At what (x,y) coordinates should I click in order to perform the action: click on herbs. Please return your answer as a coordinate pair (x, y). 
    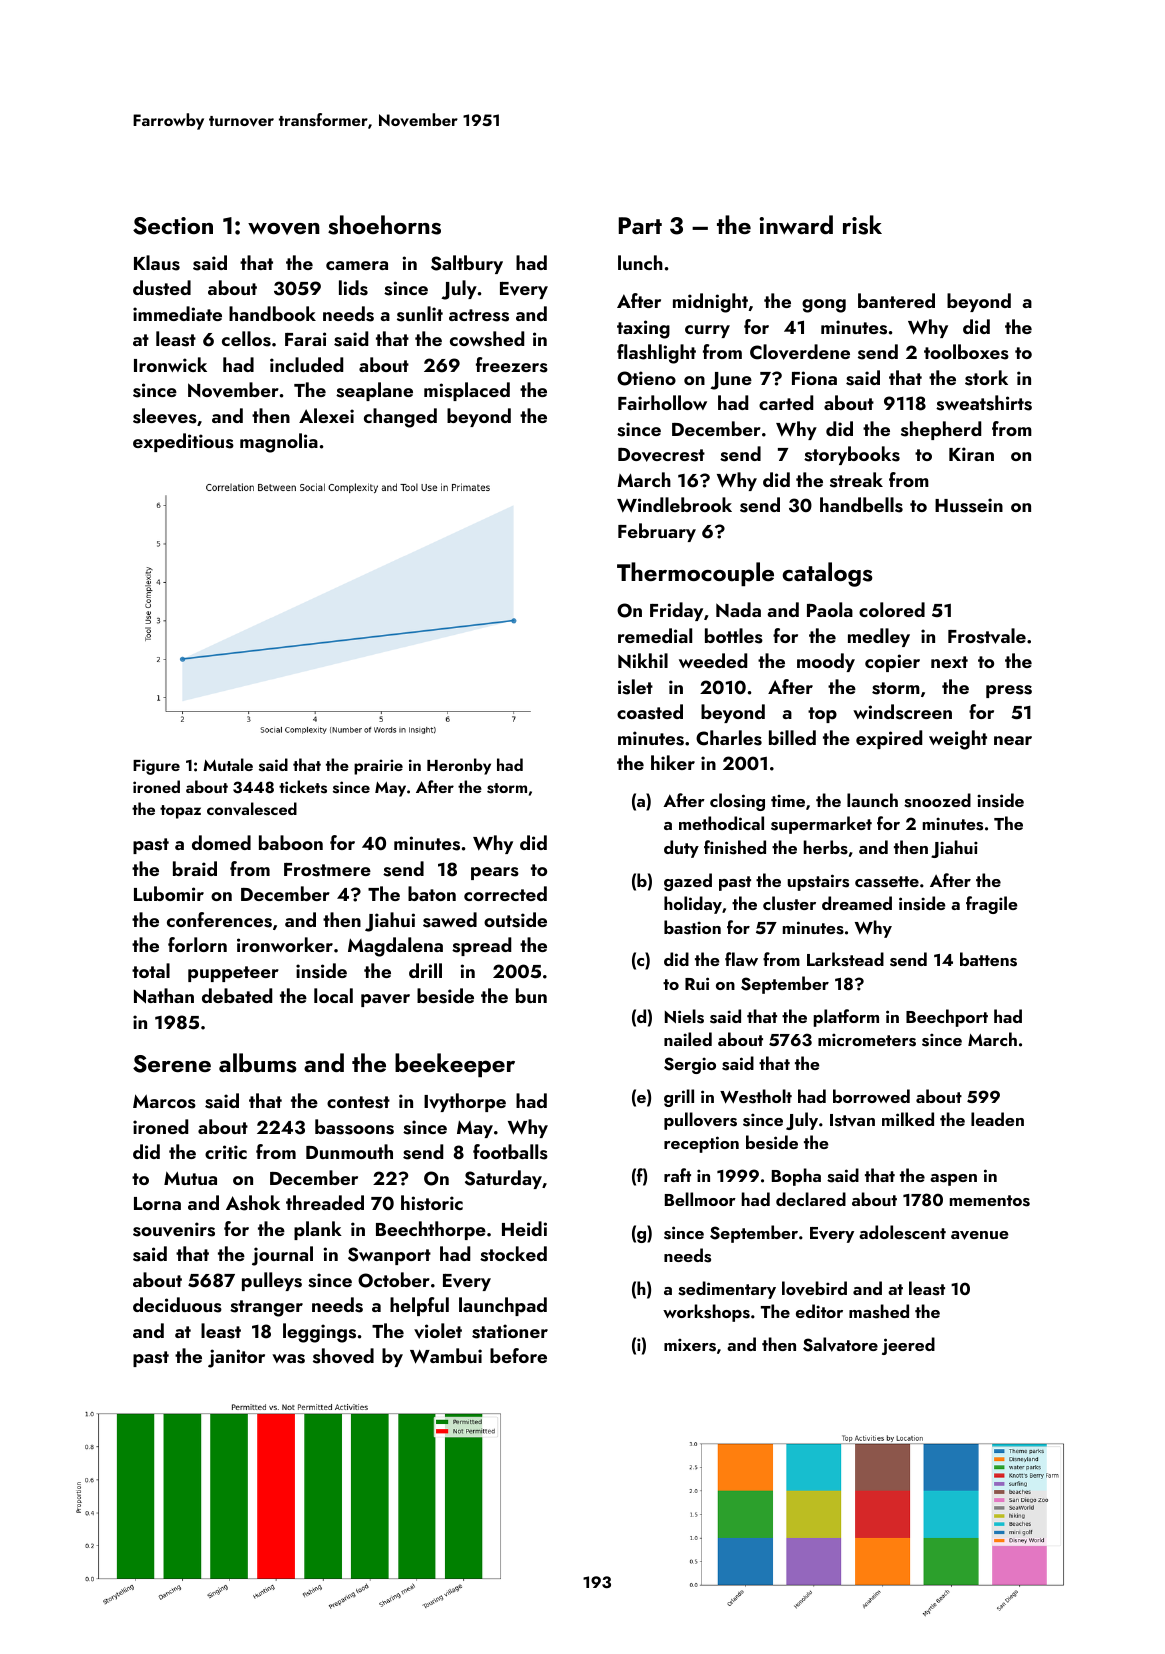
    Looking at the image, I should click on (826, 847).
